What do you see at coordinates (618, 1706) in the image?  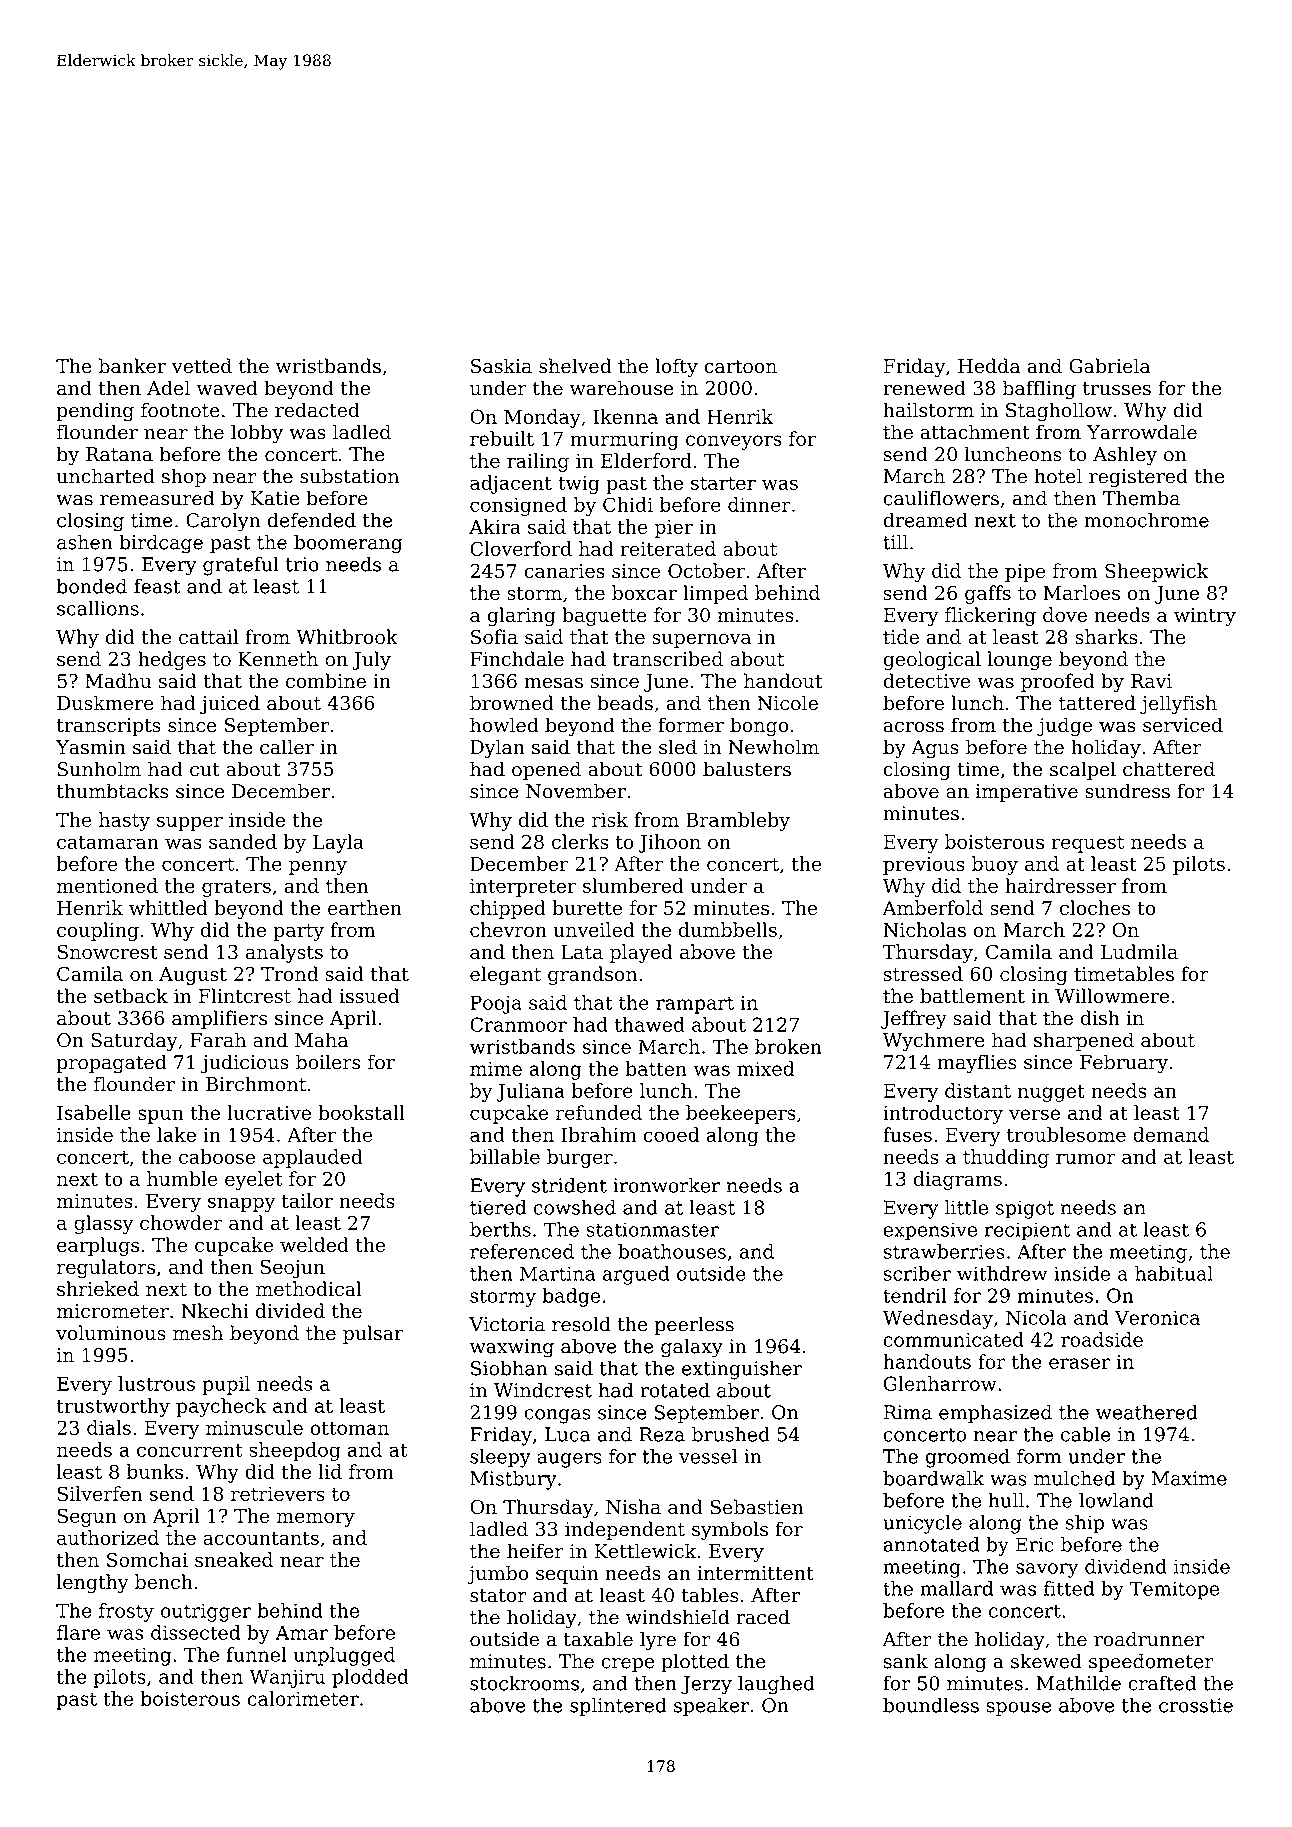 I see `splintered` at bounding box center [618, 1706].
